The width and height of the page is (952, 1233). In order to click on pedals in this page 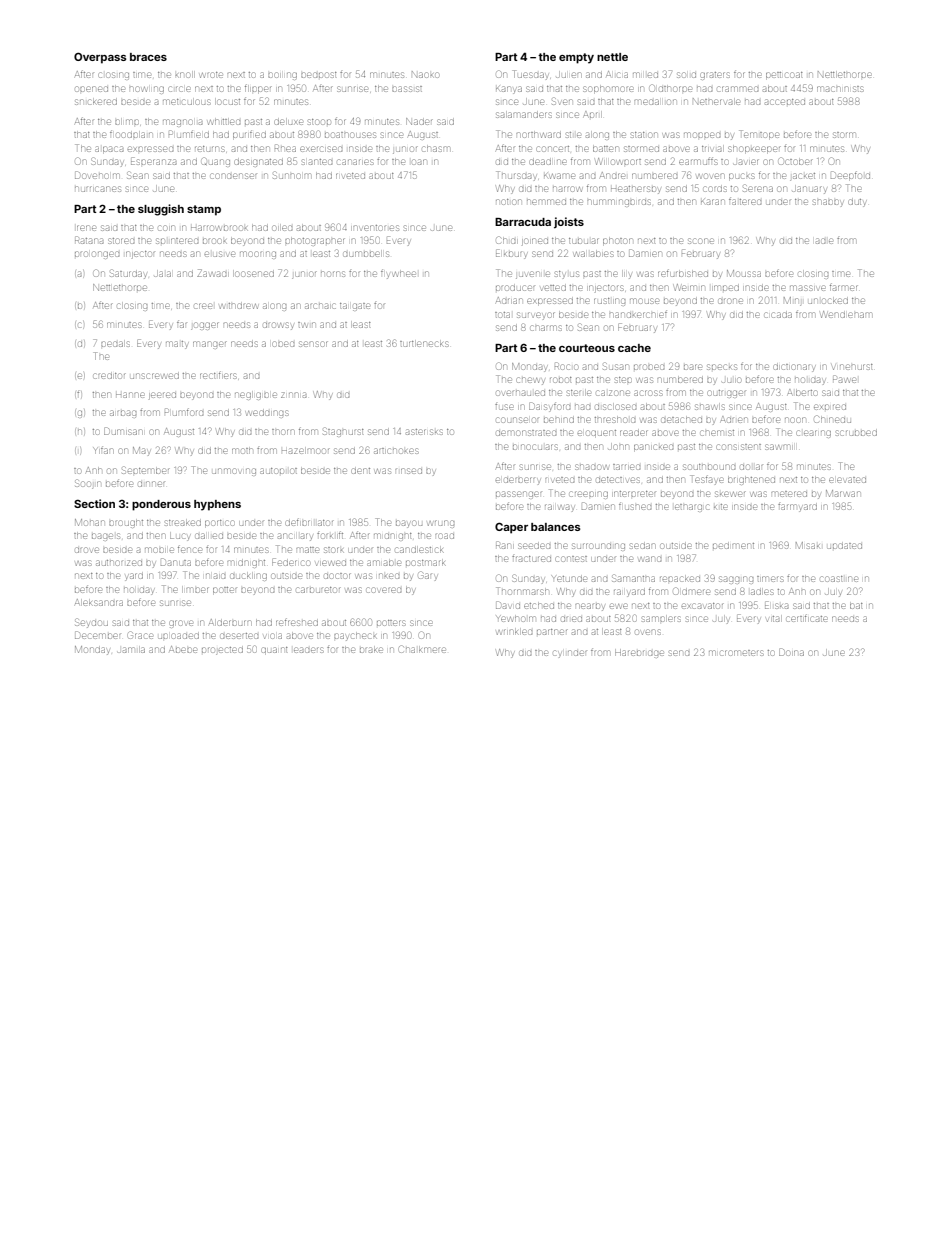, I will do `click(115, 344)`.
